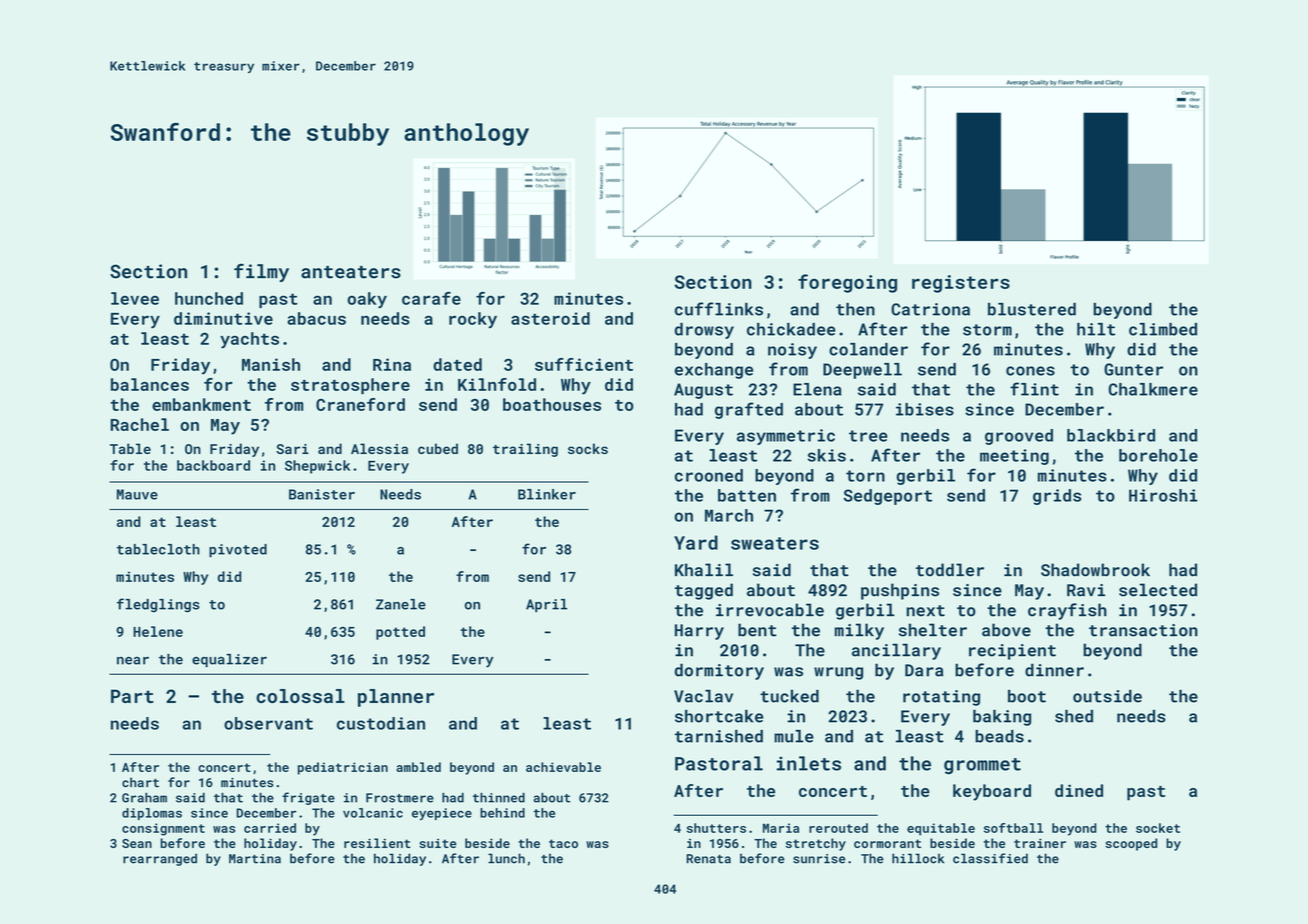 The width and height of the screenshot is (1308, 924). I want to click on filmy, so click(261, 272).
